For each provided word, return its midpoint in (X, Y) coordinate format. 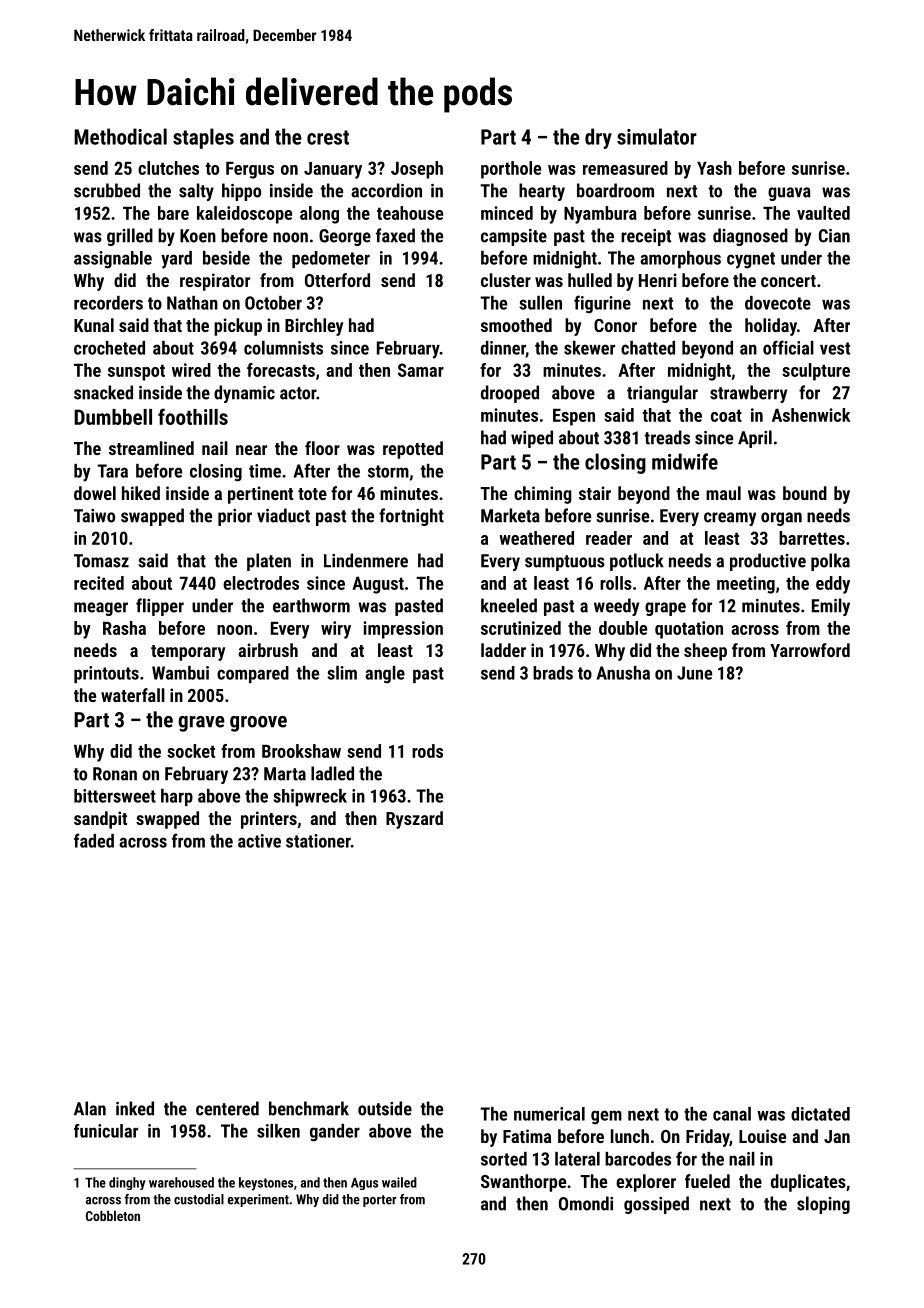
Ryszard (414, 820)
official (788, 347)
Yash (714, 168)
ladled (332, 773)
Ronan (115, 774)
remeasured (625, 168)
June (694, 673)
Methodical (120, 136)
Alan (90, 1108)
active (259, 841)
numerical (549, 1114)
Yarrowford (810, 650)
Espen (574, 417)
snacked (103, 392)
